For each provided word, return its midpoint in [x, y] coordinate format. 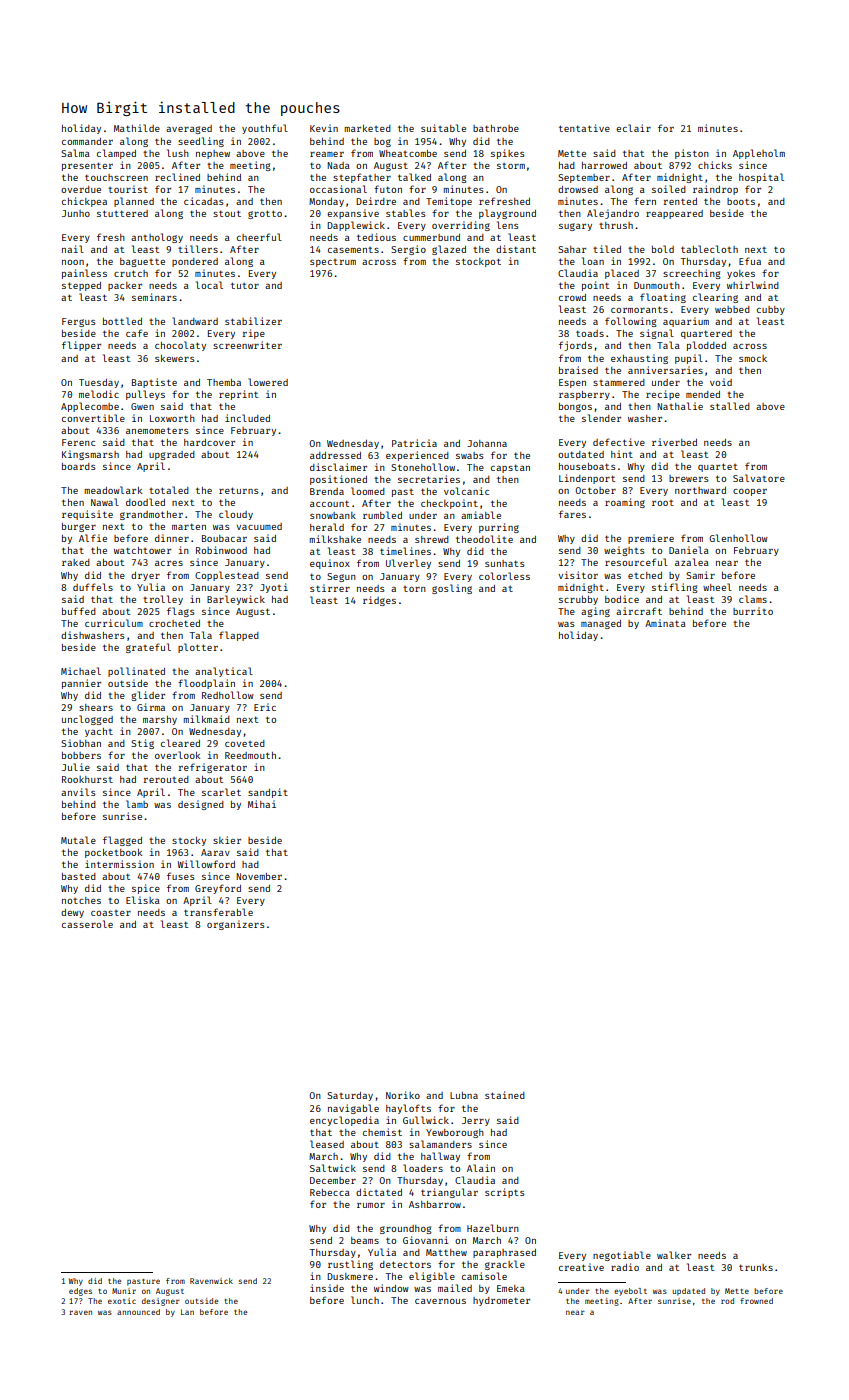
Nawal [105, 502]
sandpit [268, 793]
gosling [452, 589]
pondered [195, 262]
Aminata [665, 623]
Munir [124, 1291]
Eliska [143, 900]
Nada [338, 165]
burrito [753, 611]
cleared [180, 743]
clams [753, 599]
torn [414, 589]
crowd [572, 297]
